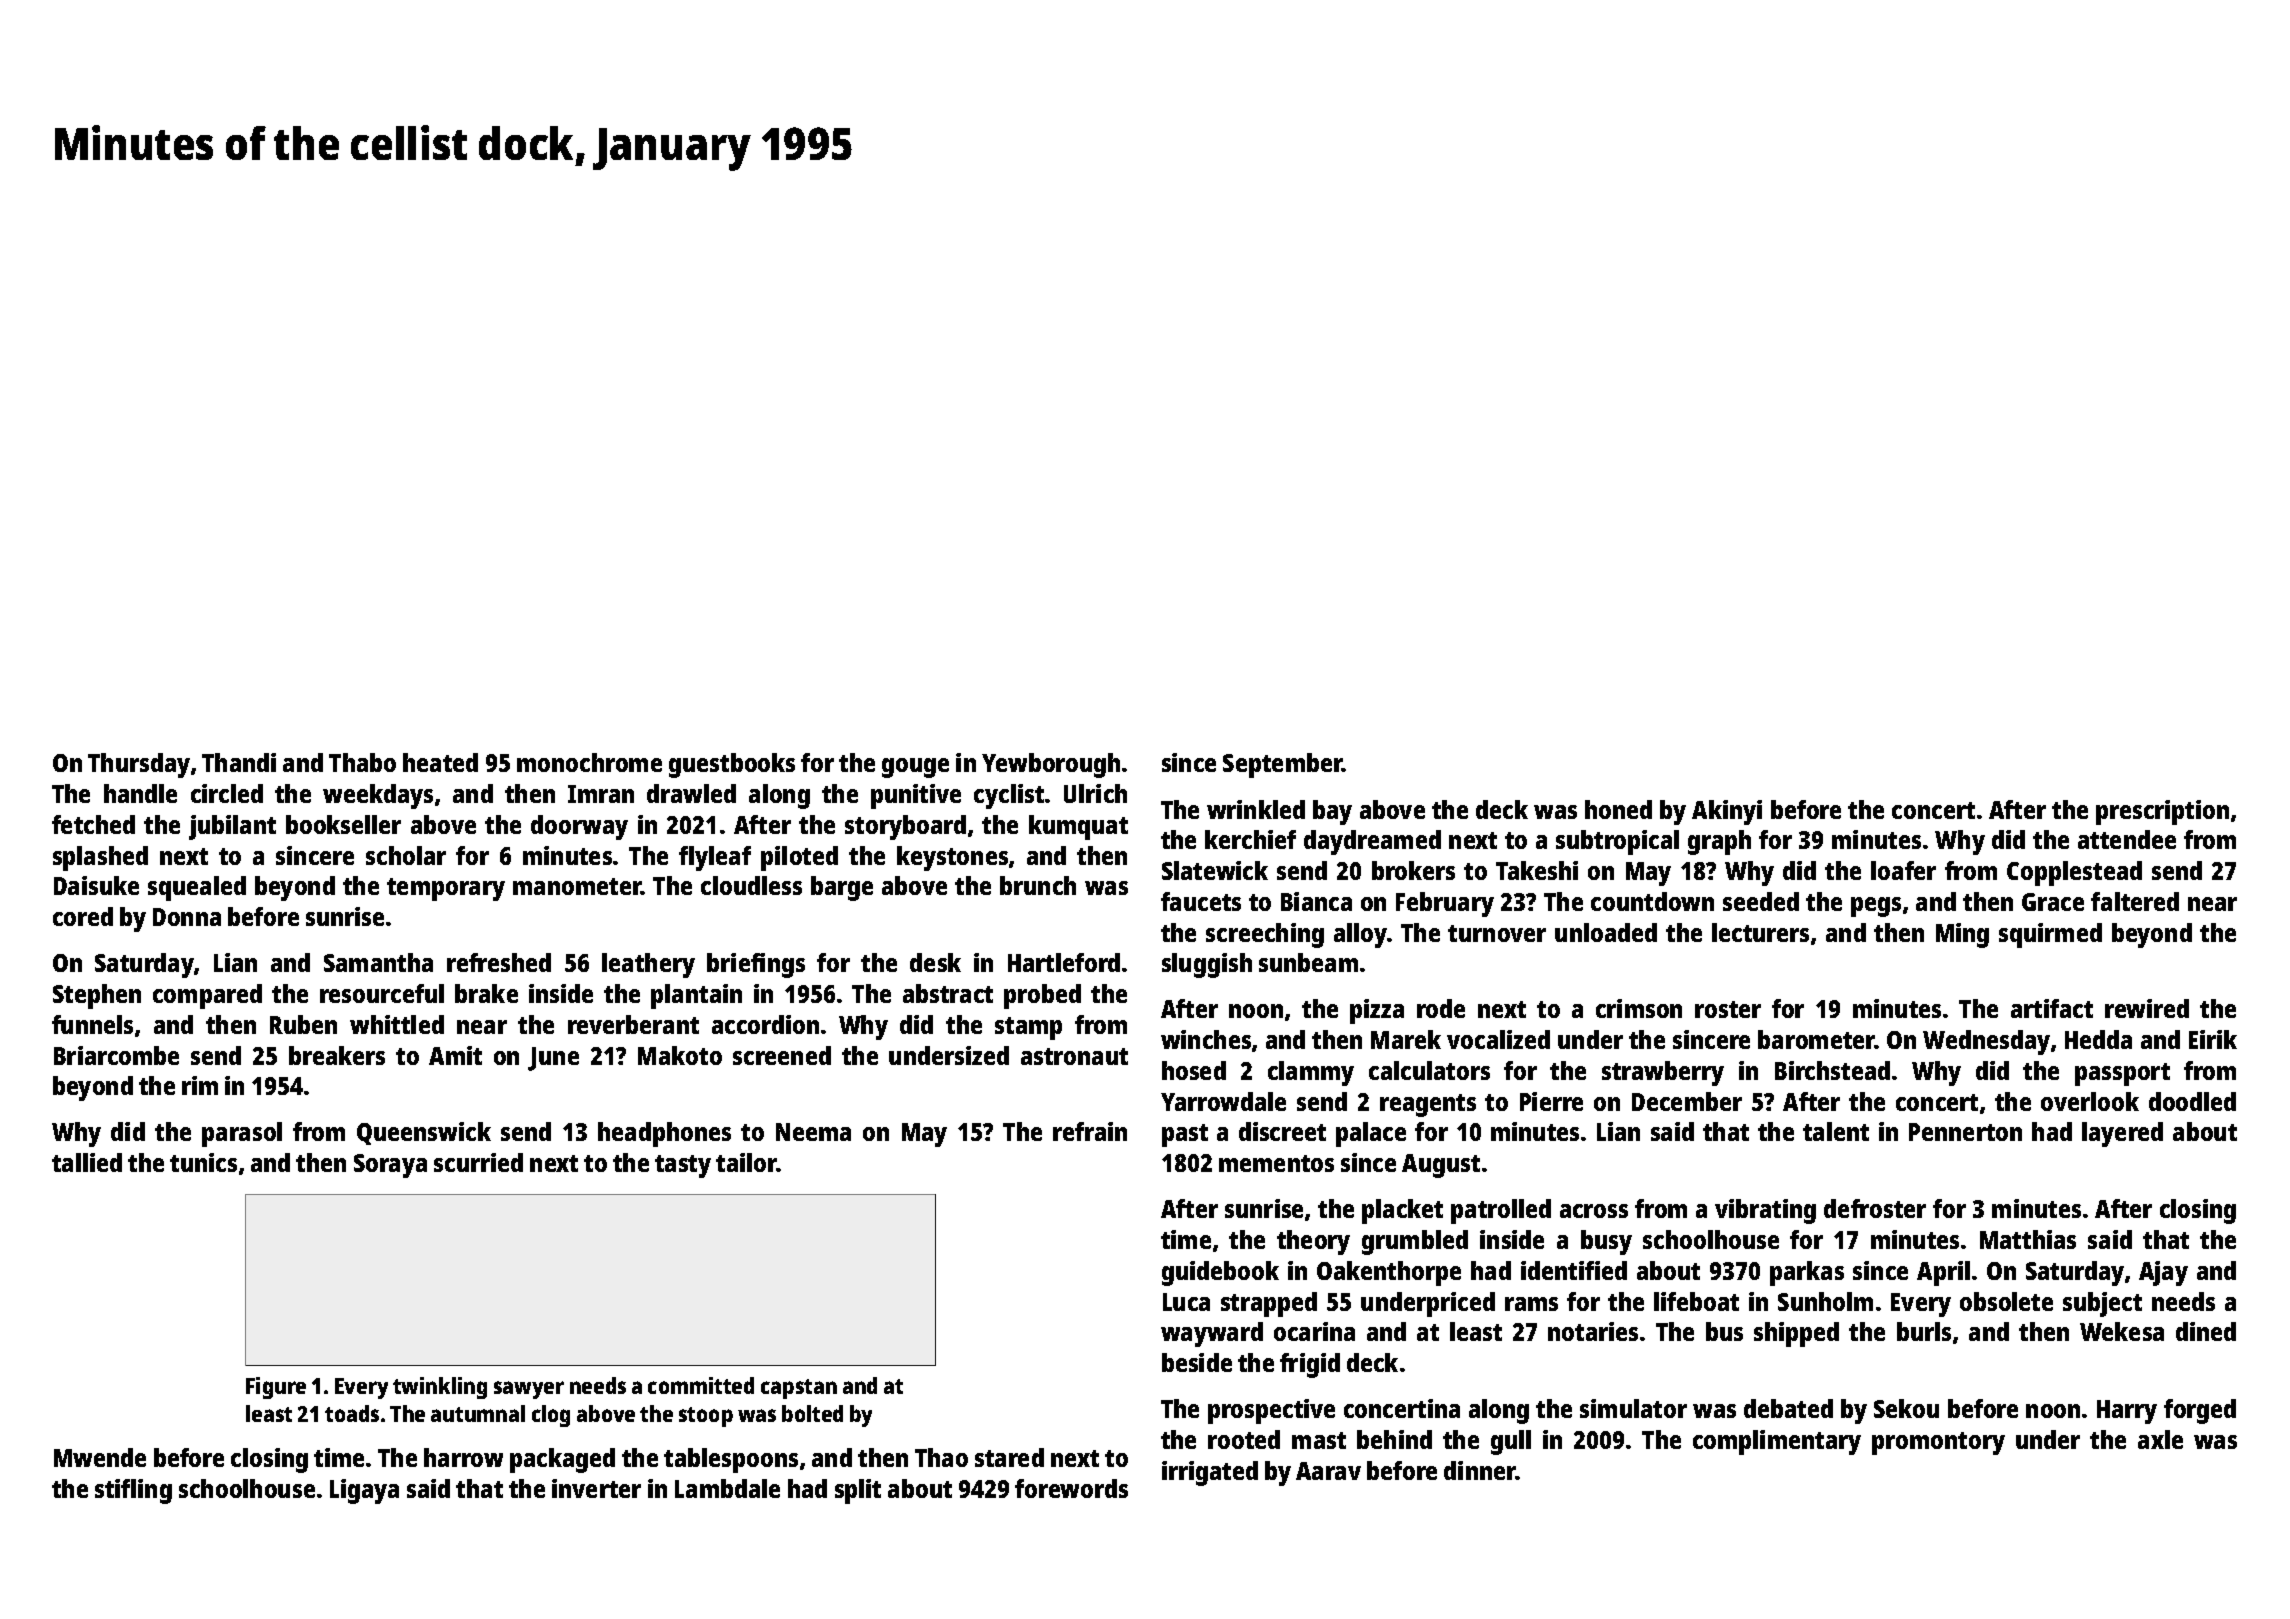 Image resolution: width=2290 pixels, height=1619 pixels. I want to click on Thandi, so click(239, 762).
